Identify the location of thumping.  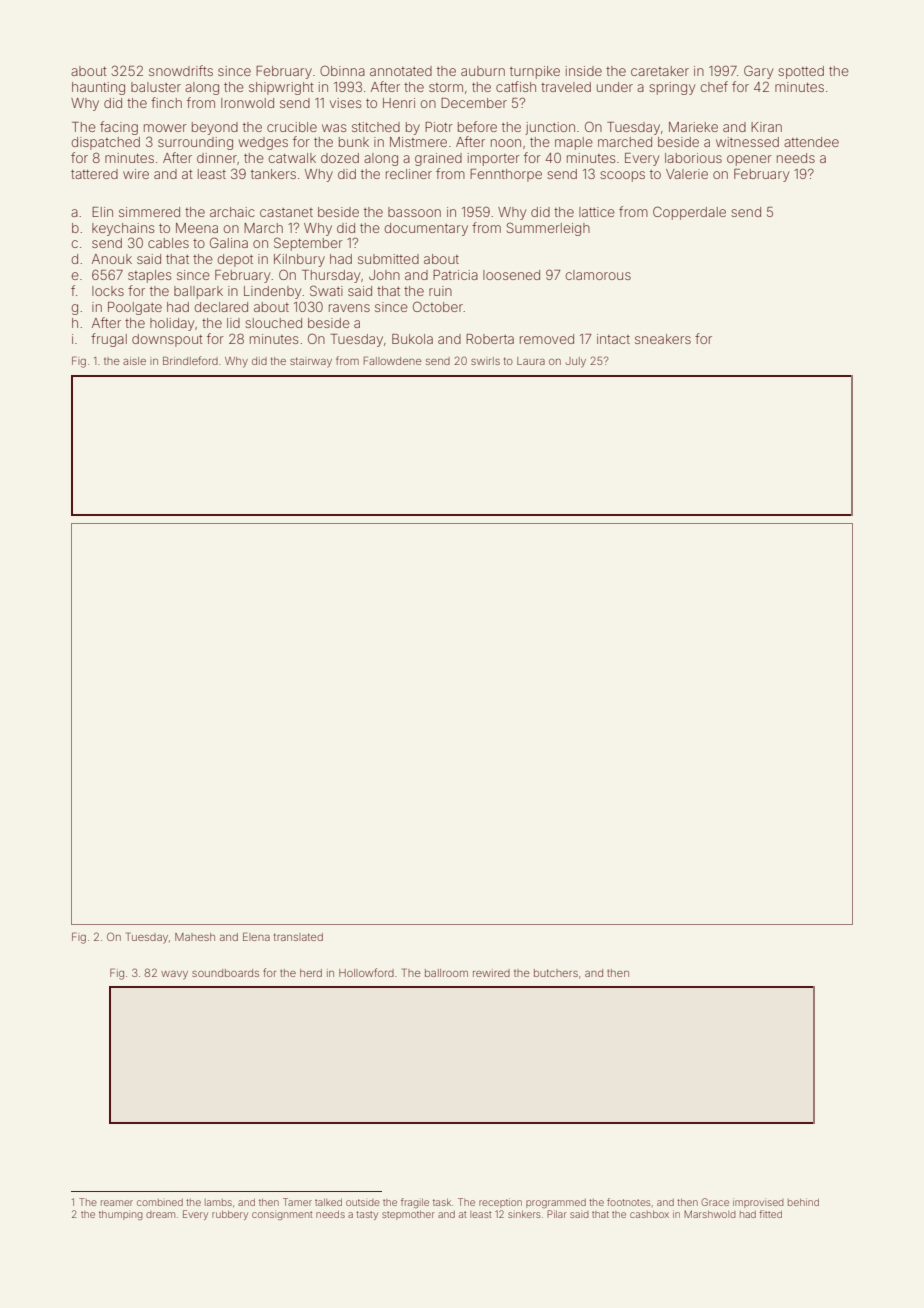
(121, 1215).
